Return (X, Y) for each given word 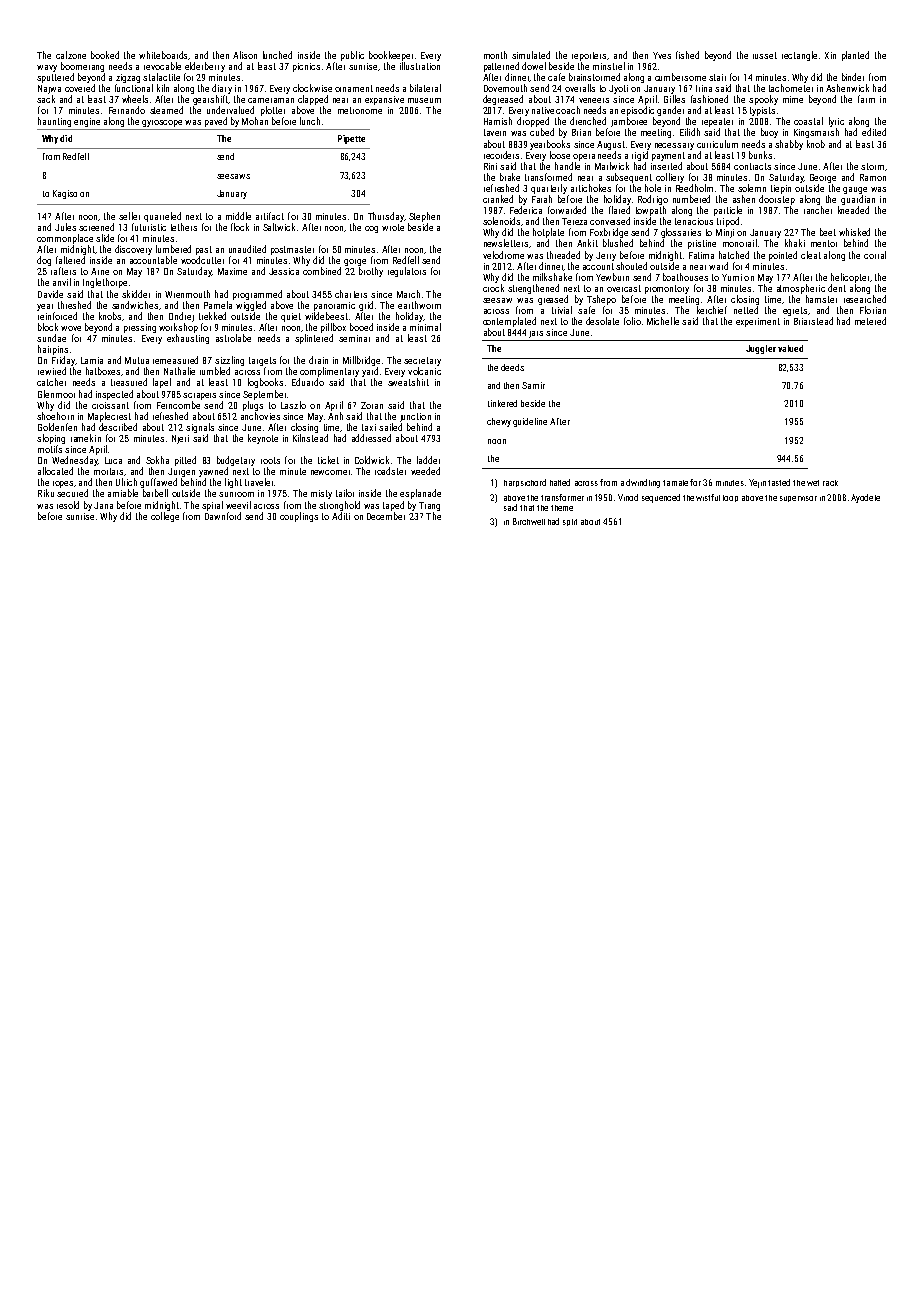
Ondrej (181, 317)
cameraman (271, 100)
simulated (531, 55)
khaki (795, 243)
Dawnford (223, 516)
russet (765, 55)
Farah (542, 199)
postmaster (292, 250)
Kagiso (65, 194)
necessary (674, 146)
